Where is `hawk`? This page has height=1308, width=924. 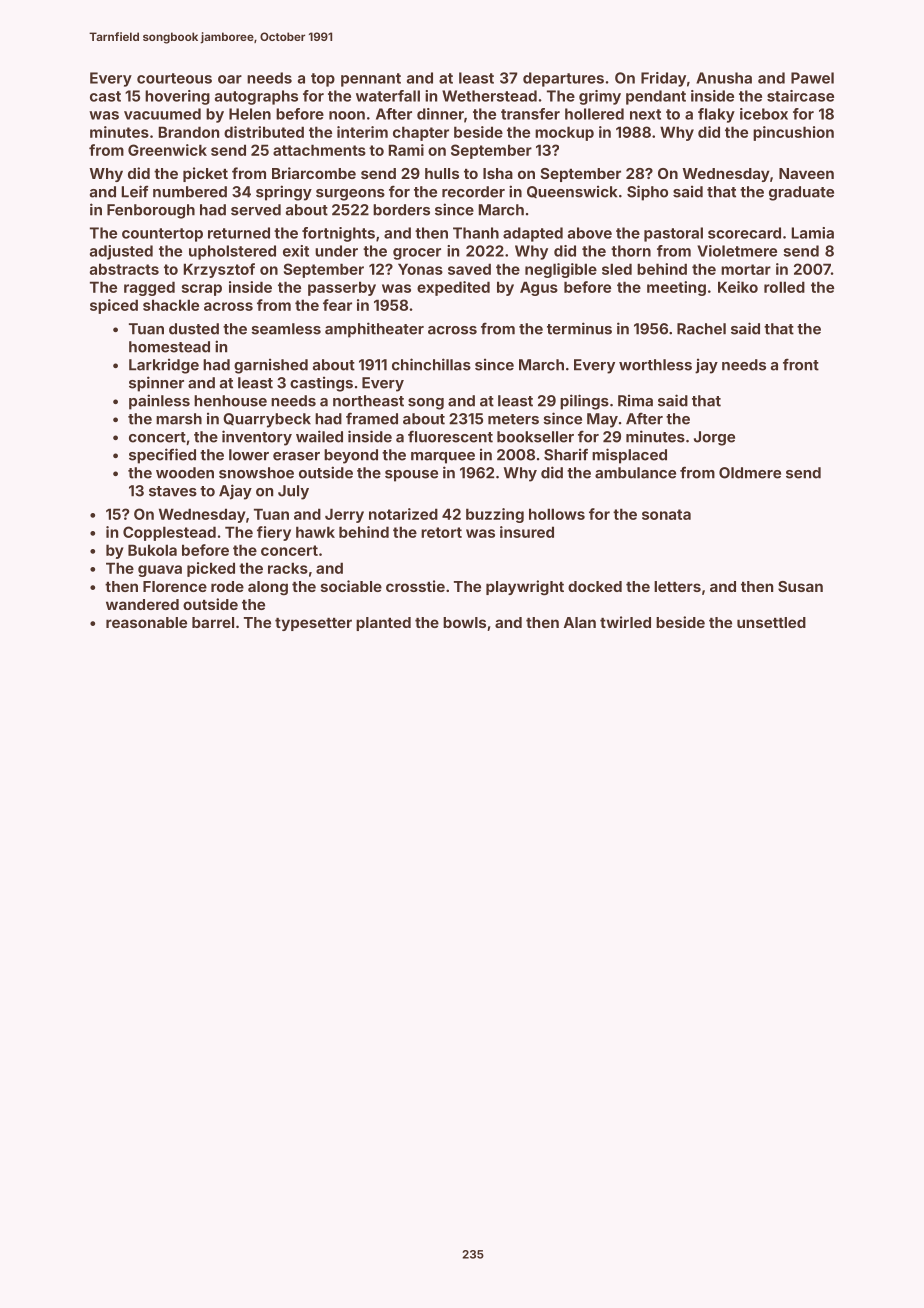
hawk is located at coordinates (315, 532).
